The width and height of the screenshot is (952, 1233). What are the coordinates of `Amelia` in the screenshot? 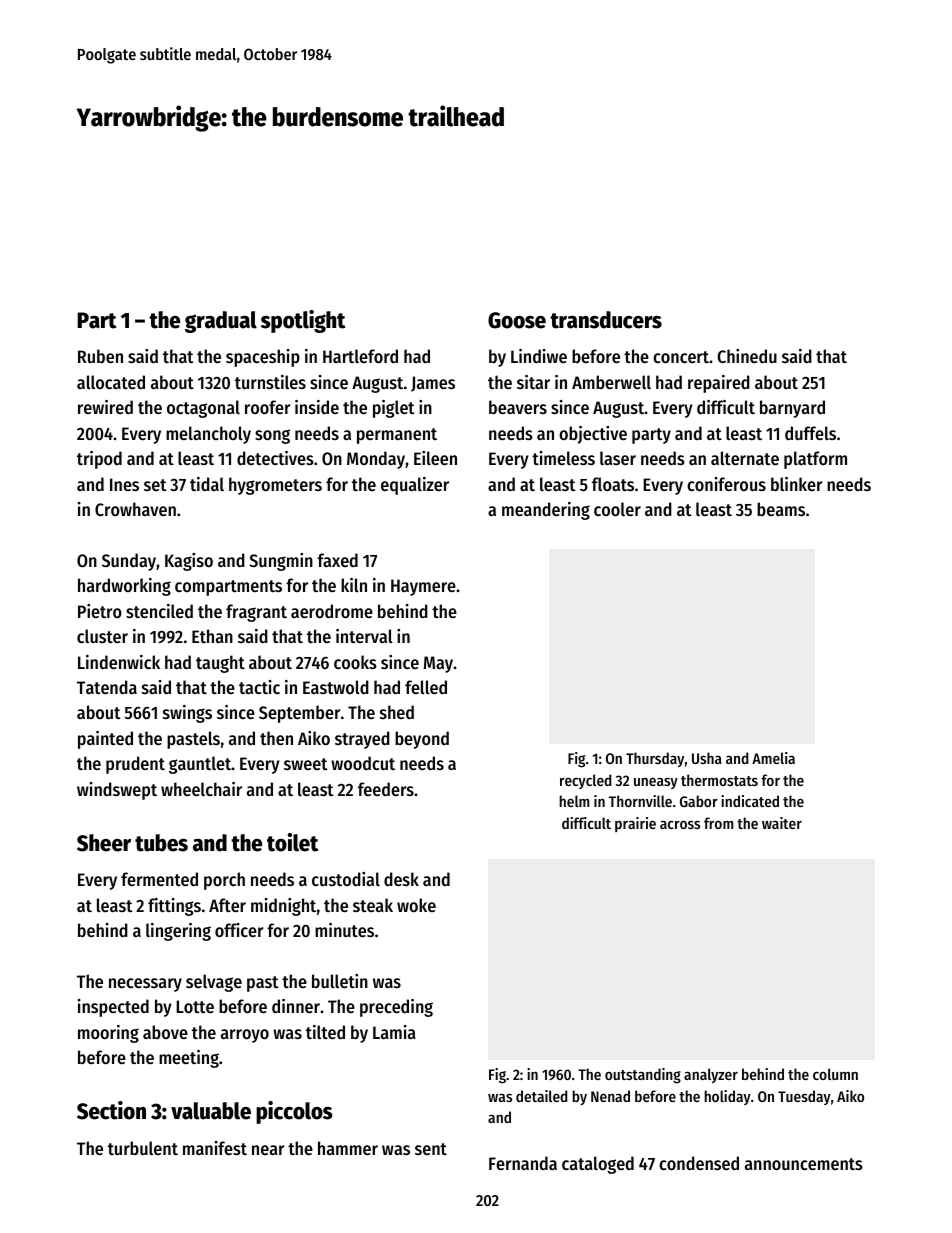 It's located at (773, 758).
